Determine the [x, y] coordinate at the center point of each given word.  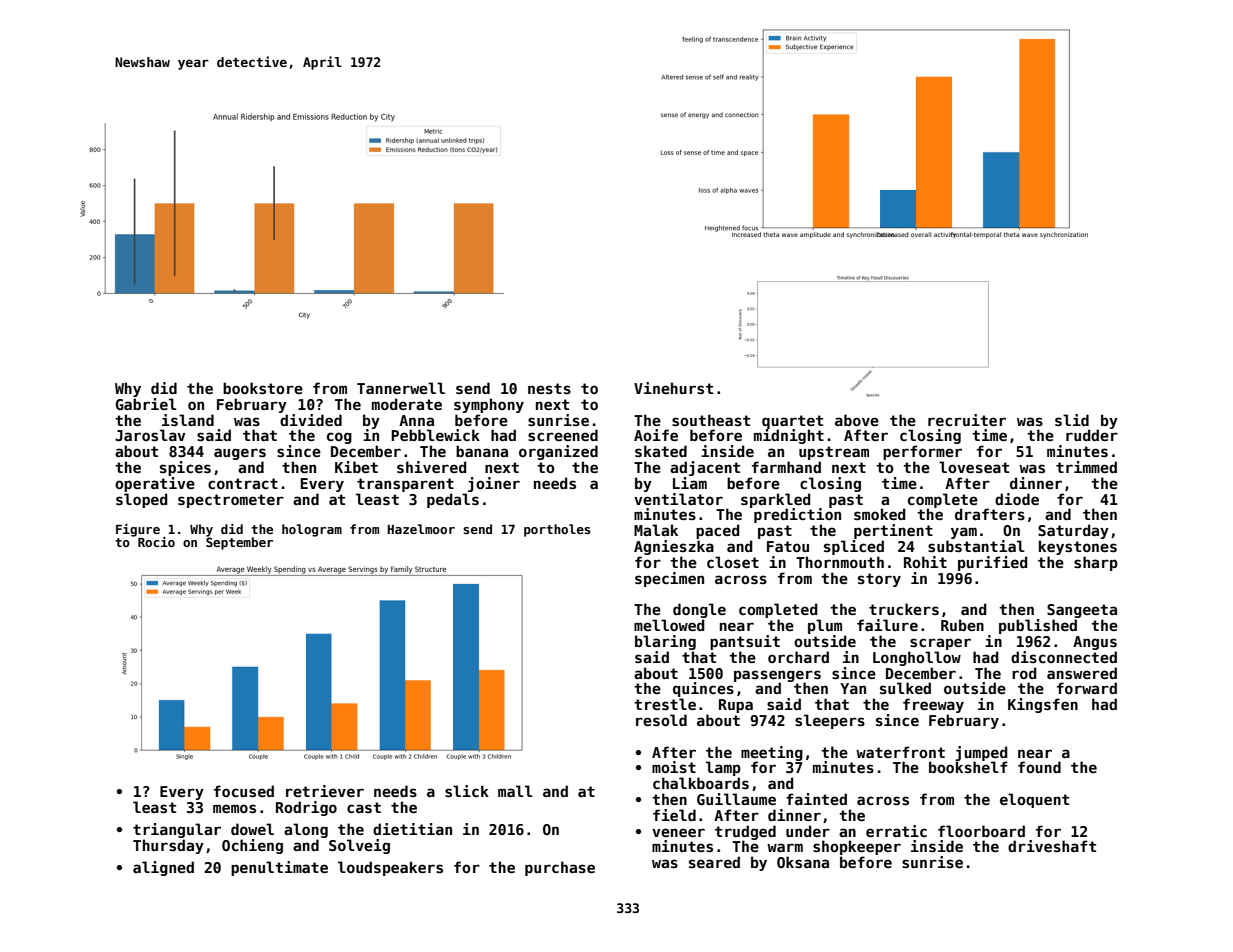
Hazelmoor [421, 529]
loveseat [974, 467]
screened [563, 435]
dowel [252, 829]
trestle [665, 704]
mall [515, 791]
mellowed [669, 625]
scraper [940, 644]
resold [661, 720]
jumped [981, 753]
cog [339, 438]
